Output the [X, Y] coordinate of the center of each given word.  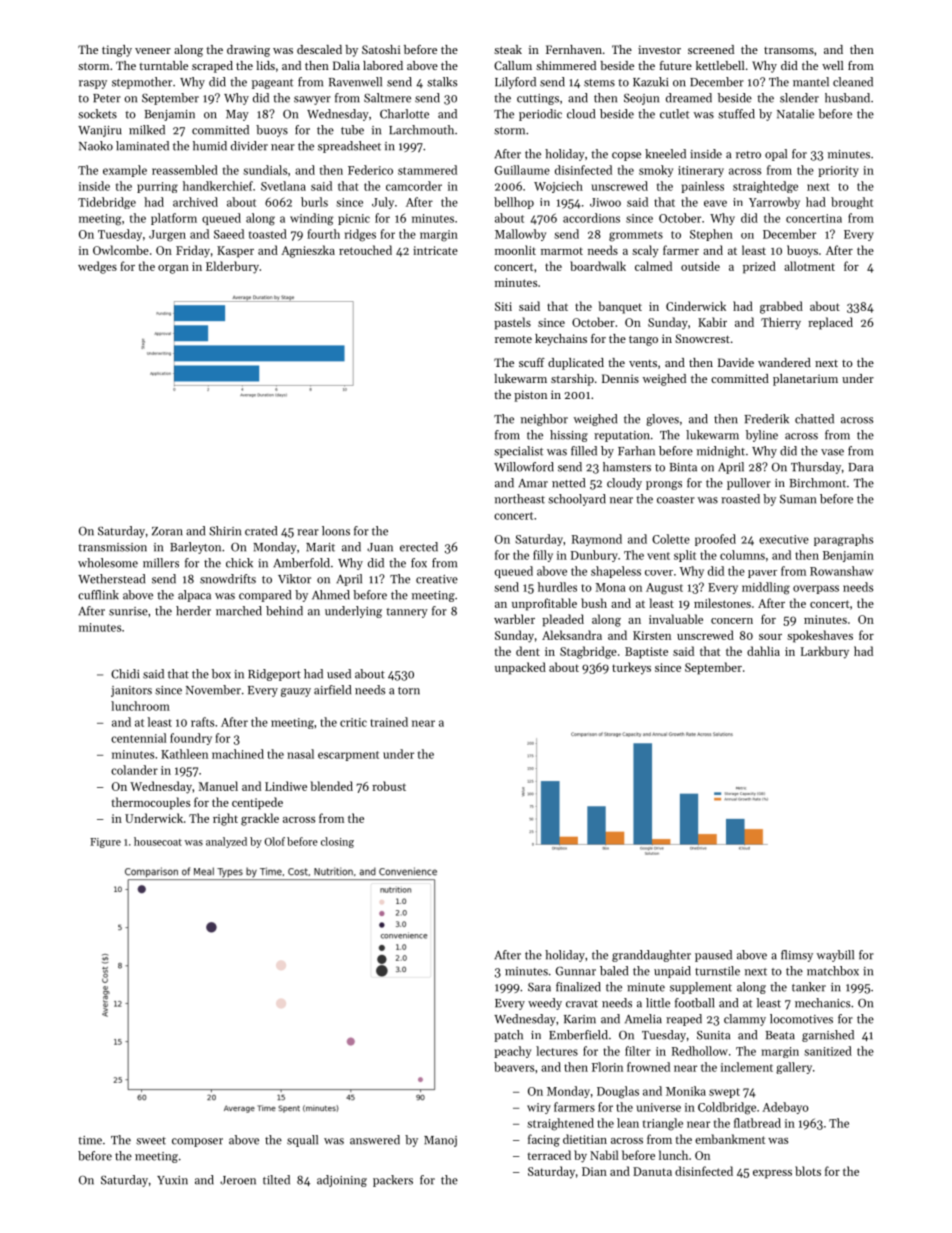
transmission [112, 547]
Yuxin [172, 1180]
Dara [860, 467]
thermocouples [151, 803]
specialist [518, 452]
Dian [594, 1171]
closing [337, 842]
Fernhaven [574, 49]
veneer [153, 51]
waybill [835, 956]
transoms [789, 50]
